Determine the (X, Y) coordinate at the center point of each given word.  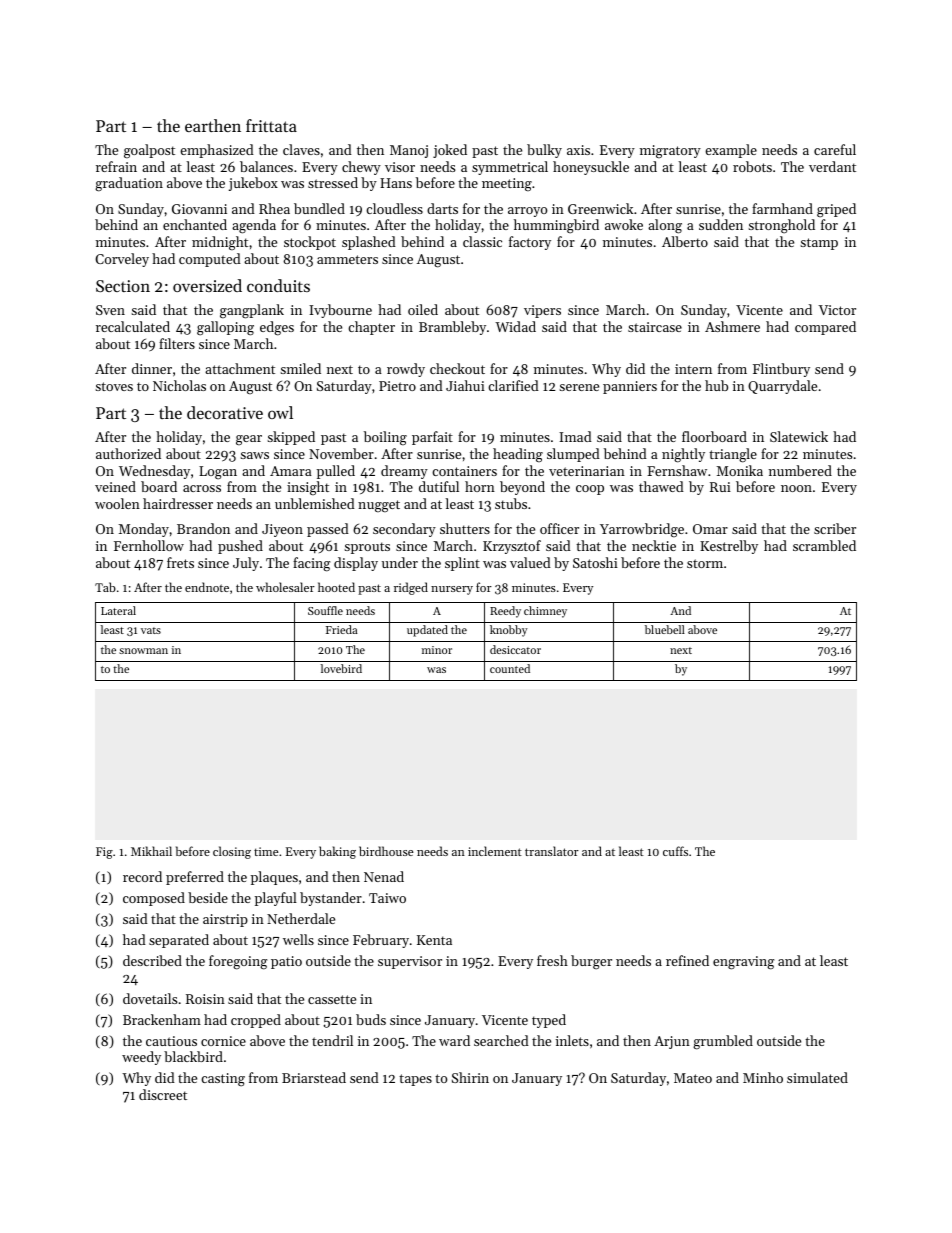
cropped (256, 1021)
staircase (655, 327)
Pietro (397, 386)
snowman (143, 651)
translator (552, 851)
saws (254, 455)
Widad (515, 326)
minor (437, 650)
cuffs (675, 851)
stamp (819, 244)
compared (825, 328)
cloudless (394, 208)
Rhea (274, 208)
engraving (743, 963)
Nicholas (179, 385)
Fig (104, 853)
